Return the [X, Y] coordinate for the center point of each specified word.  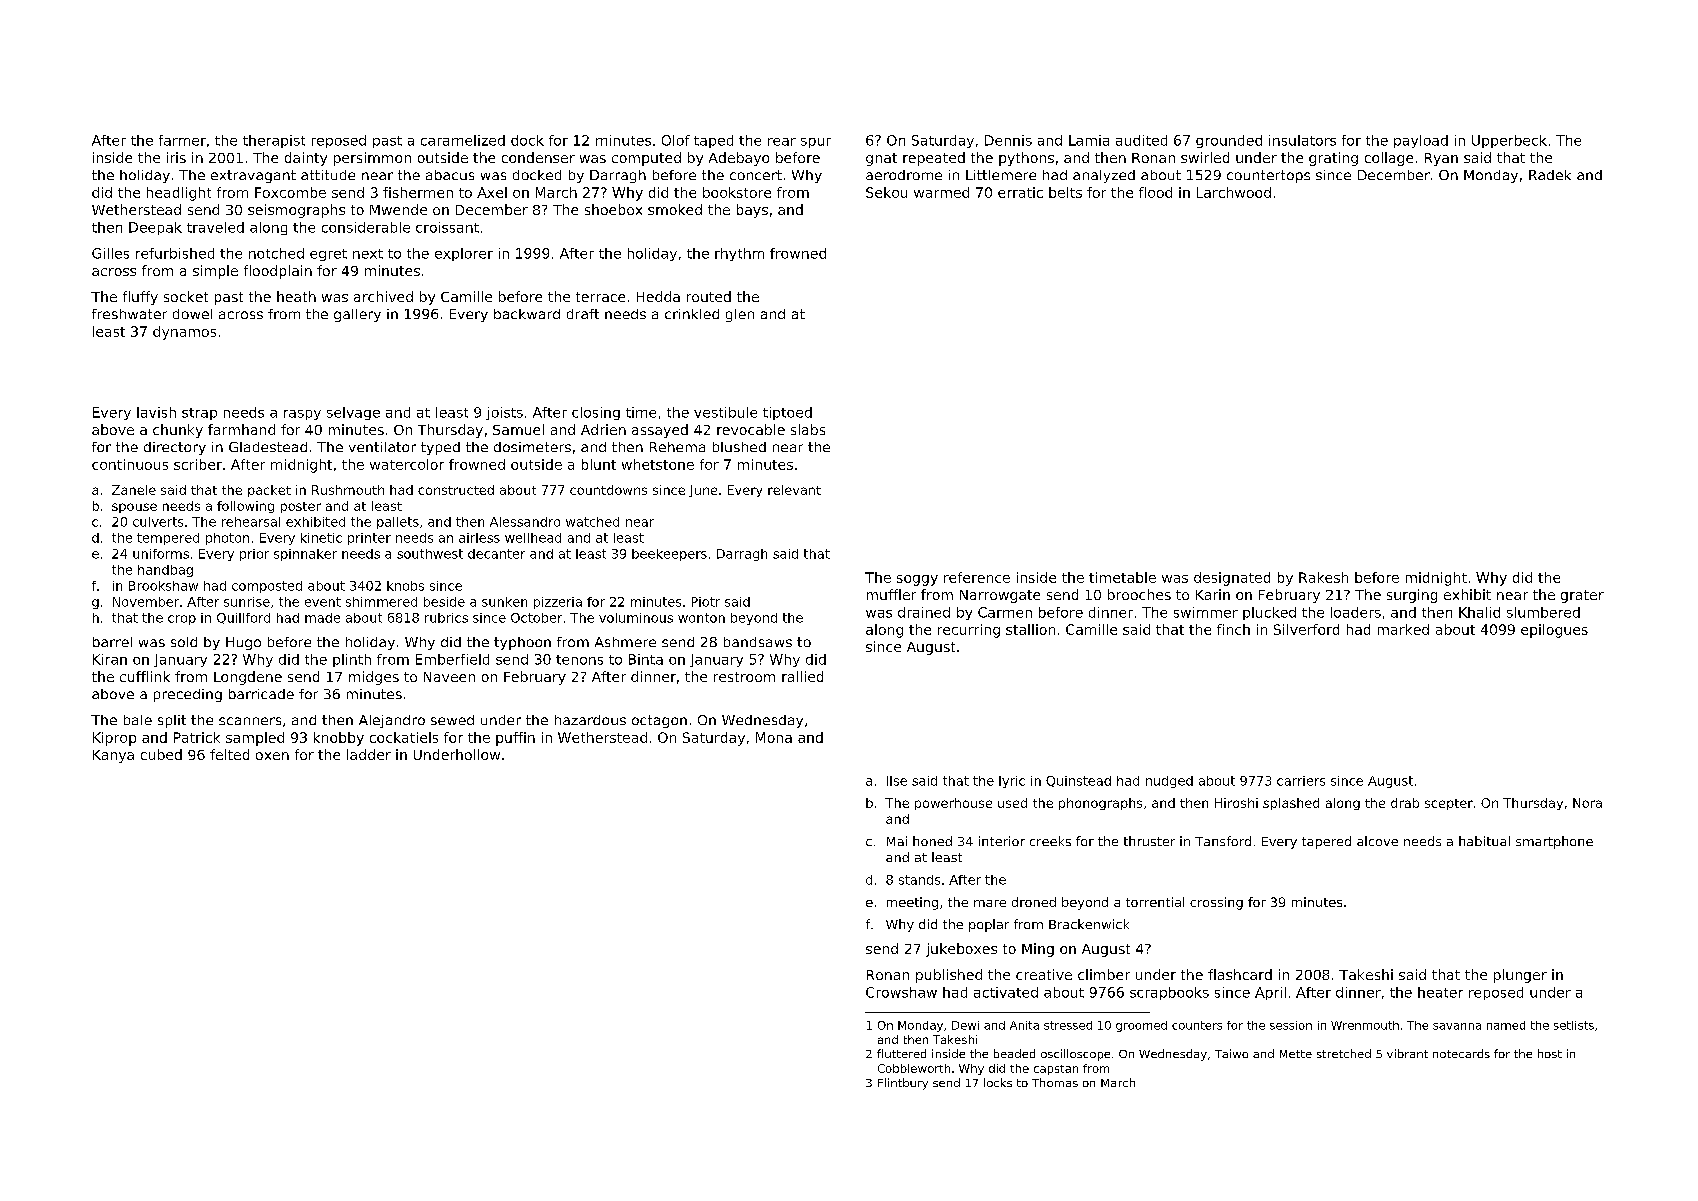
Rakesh [1323, 577]
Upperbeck [1509, 141]
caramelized [463, 140]
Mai [897, 841]
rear [782, 142]
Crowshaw [901, 992]
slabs [808, 429]
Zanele [134, 490]
